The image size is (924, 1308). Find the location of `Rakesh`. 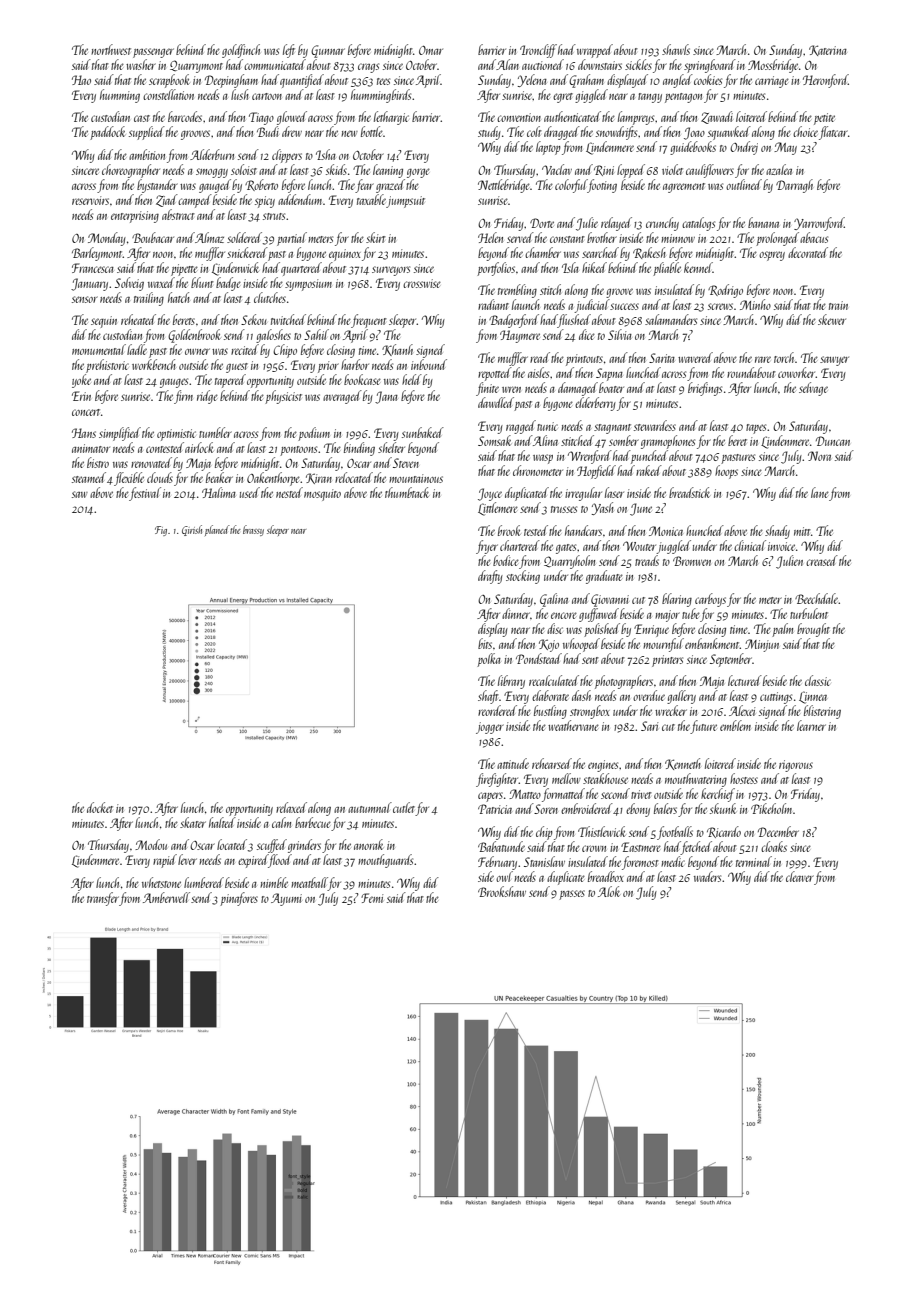

Rakesh is located at coordinates (649, 253).
